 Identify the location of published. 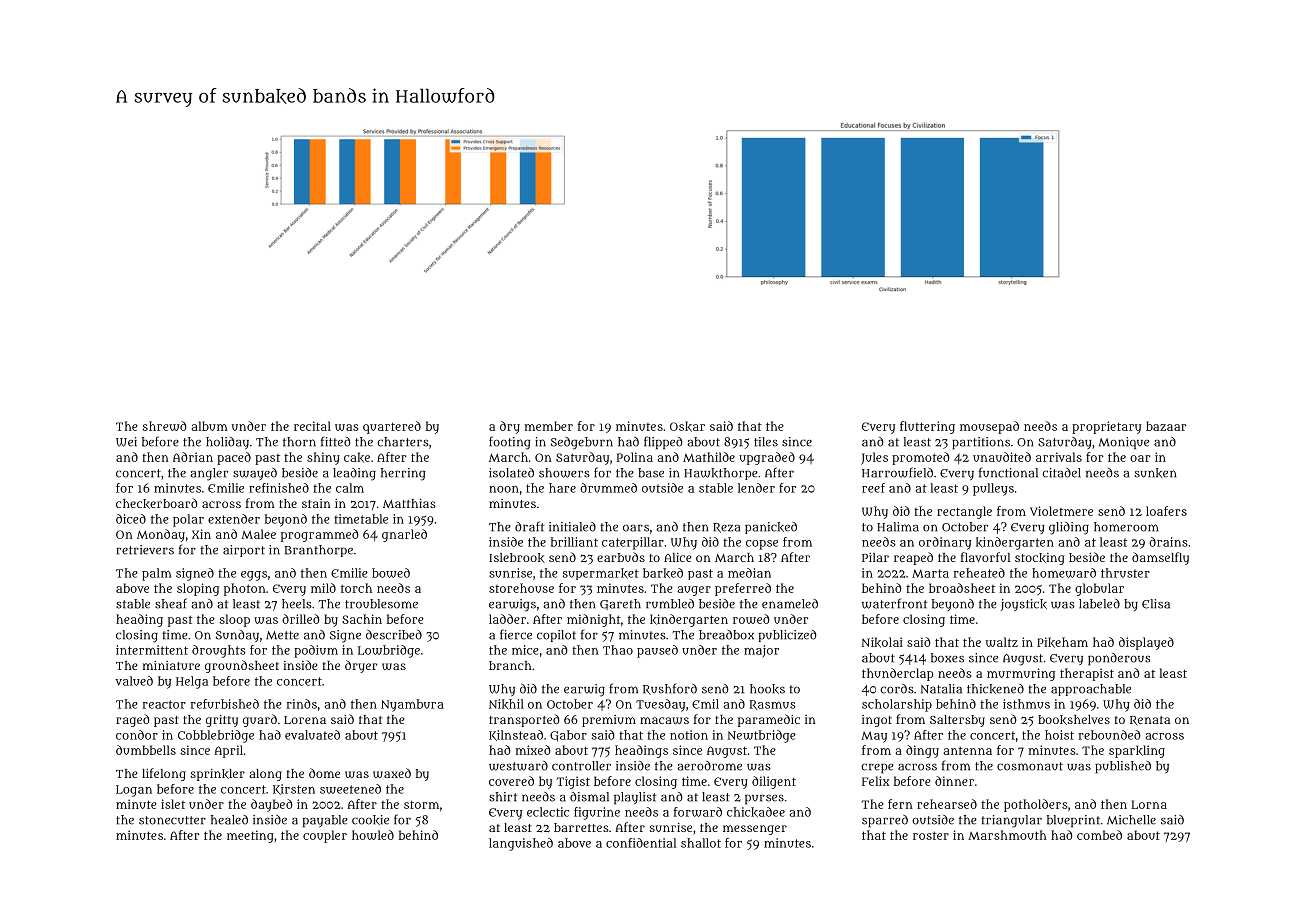
(1123, 767).
